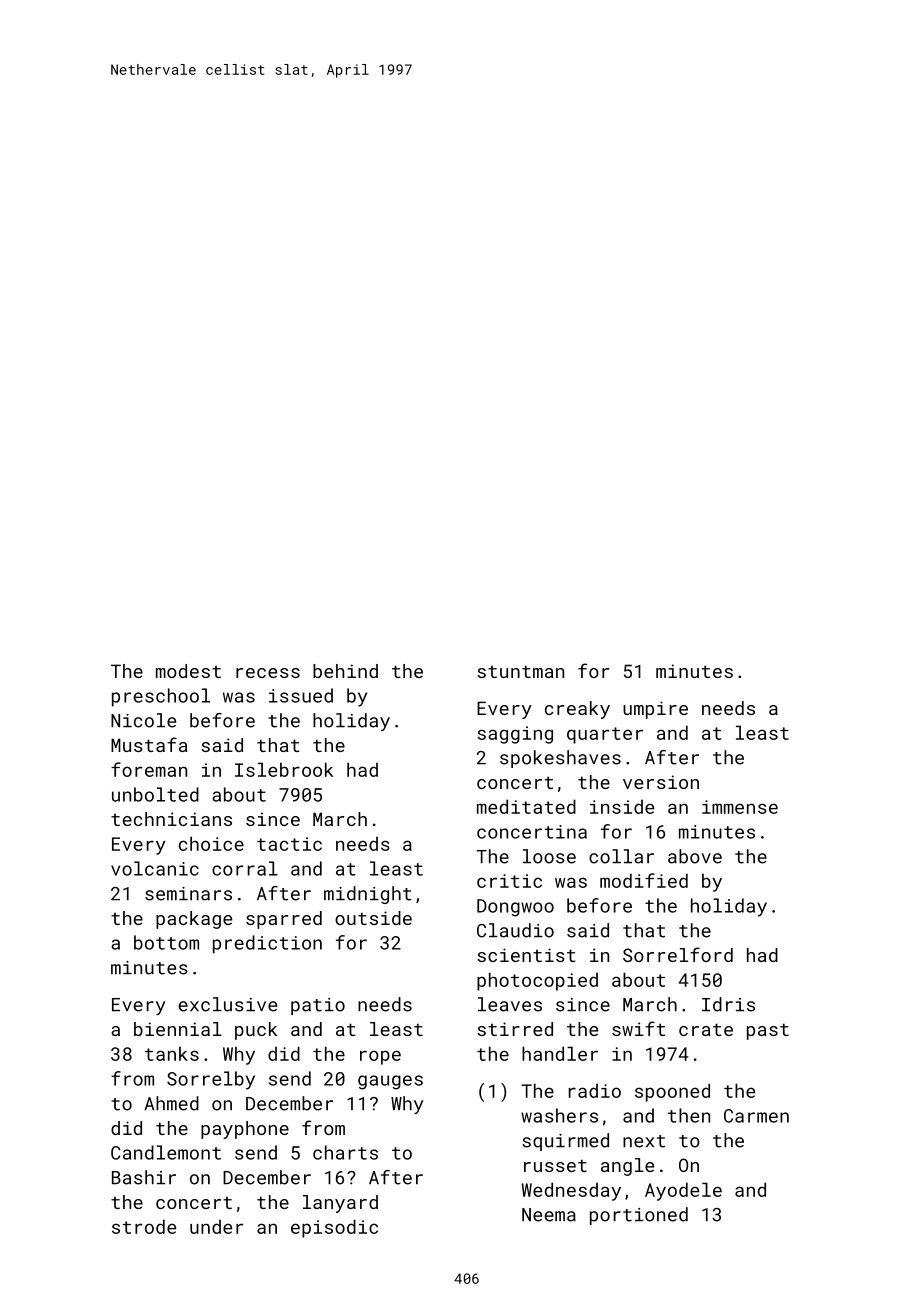 The image size is (908, 1316). What do you see at coordinates (728, 1004) in the document?
I see `Idris` at bounding box center [728, 1004].
